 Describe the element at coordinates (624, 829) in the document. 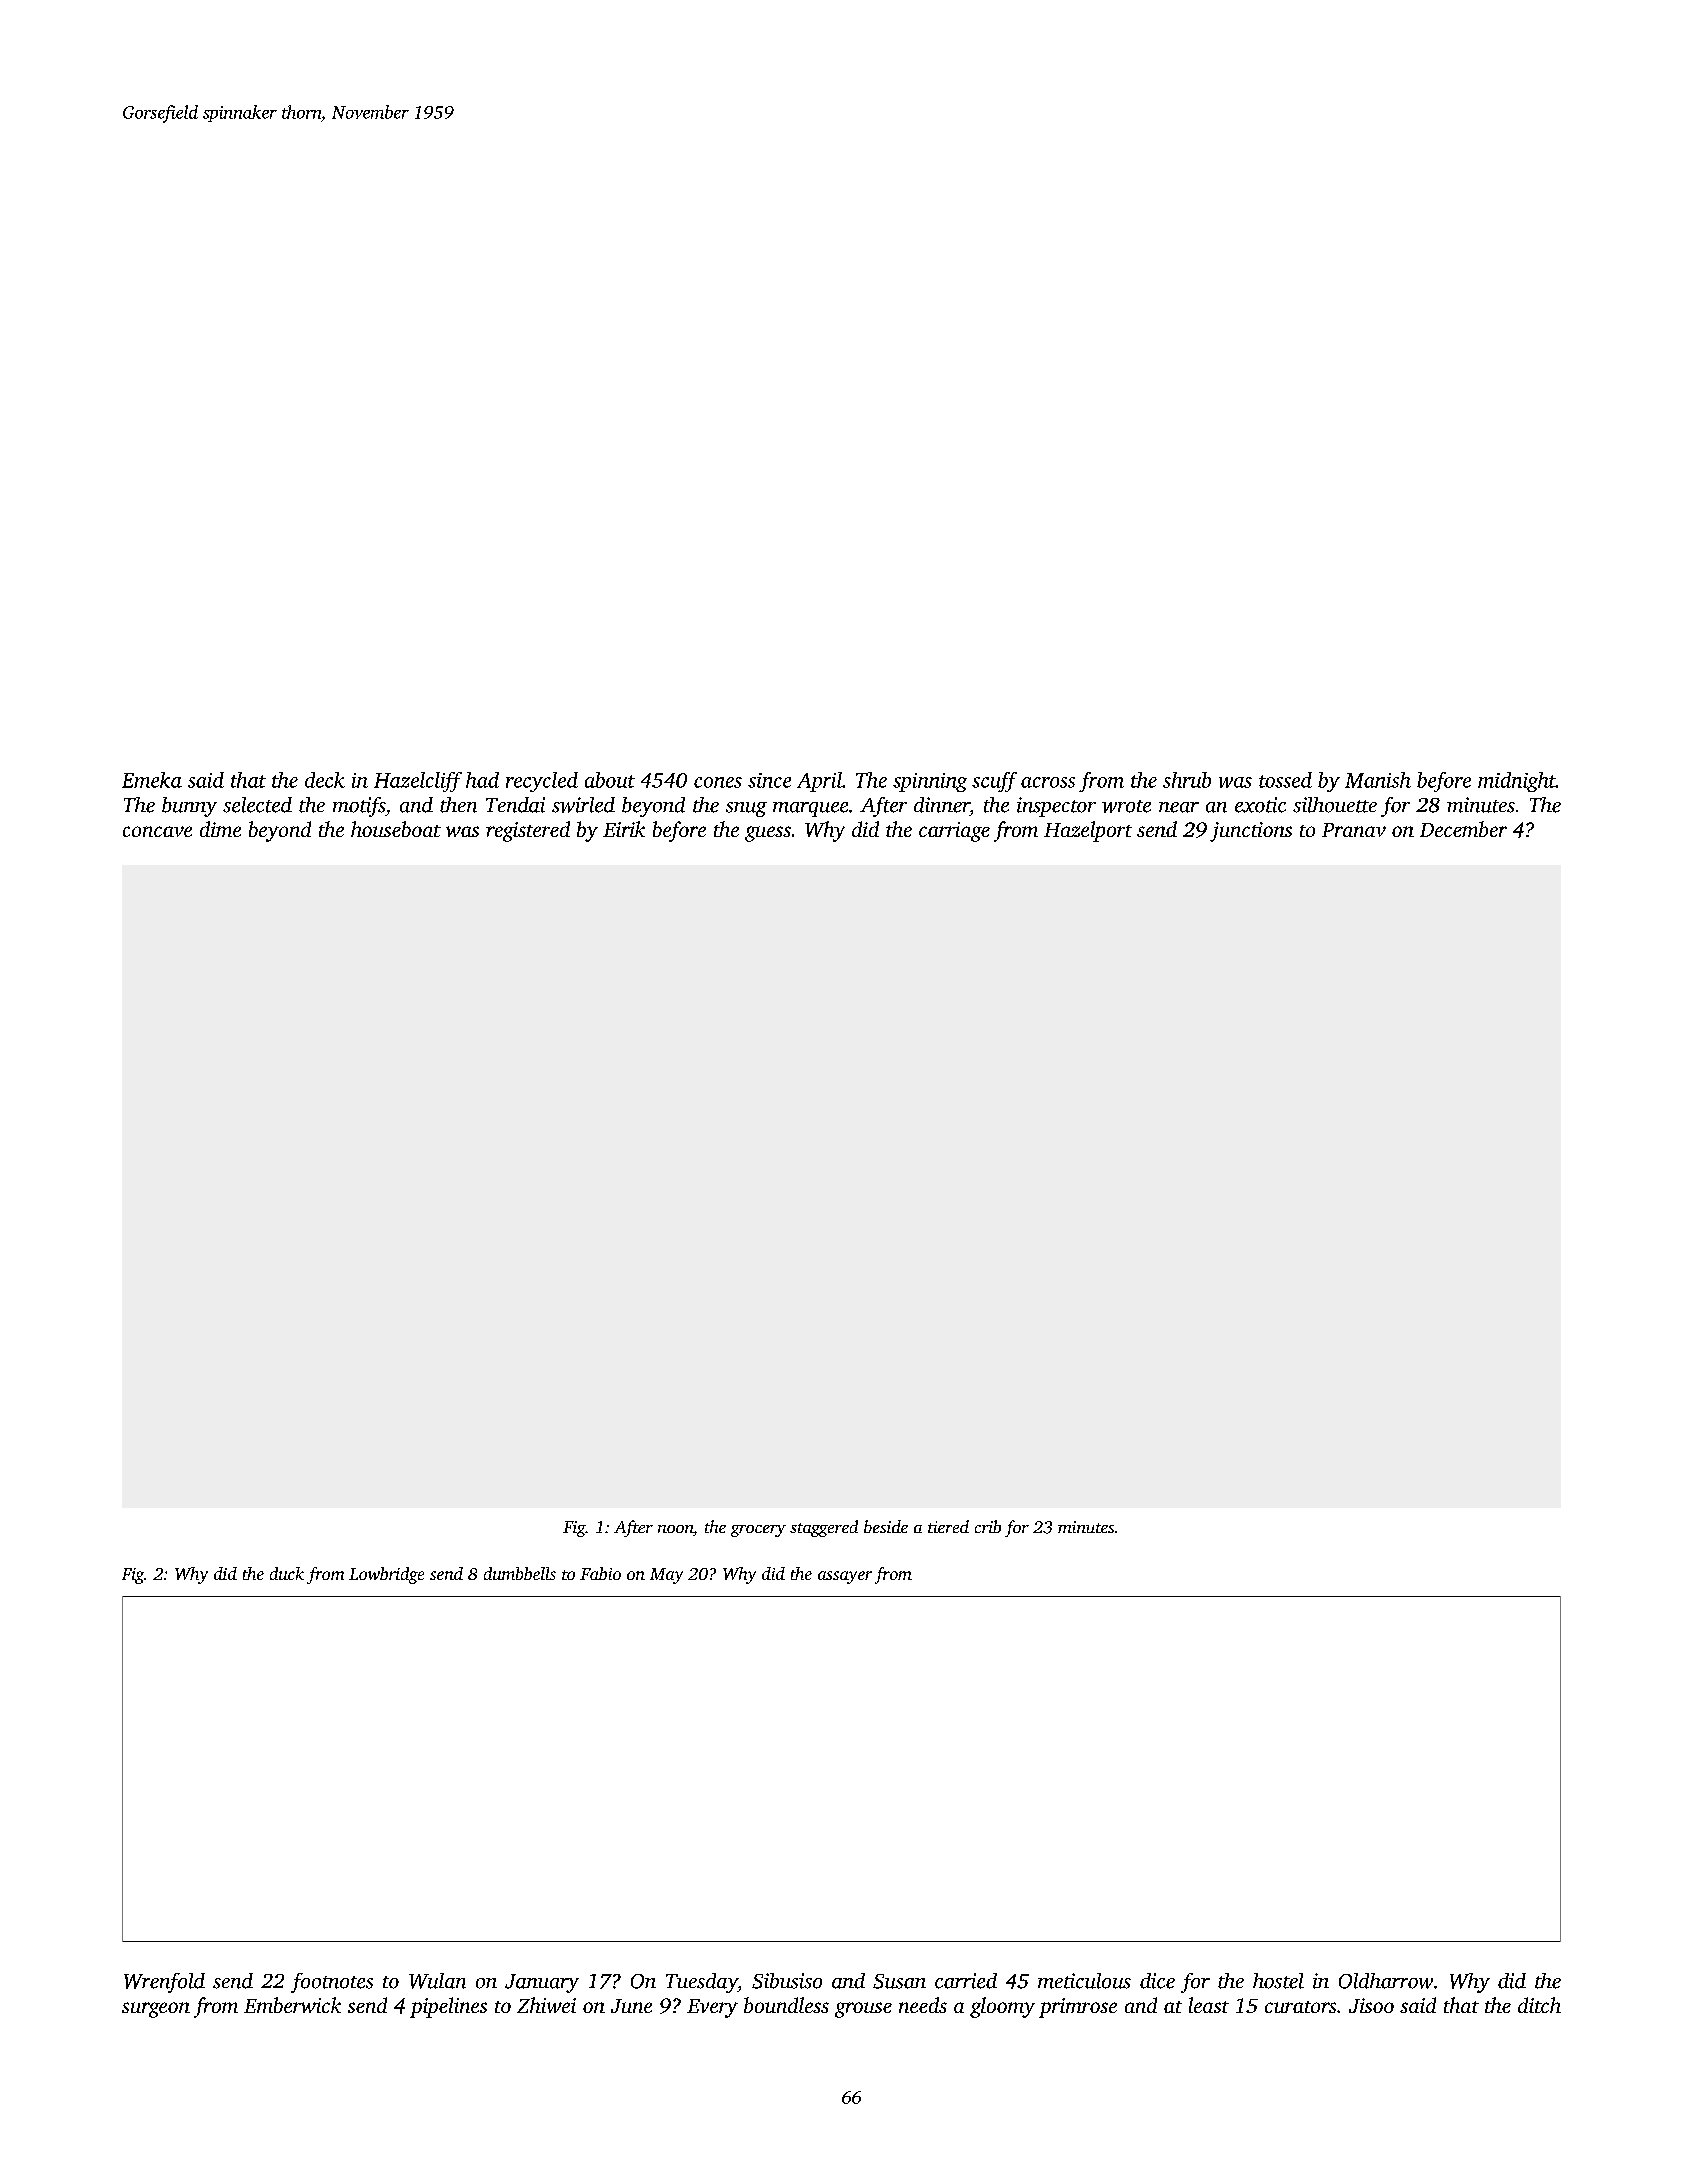

I see `Eirik` at that location.
